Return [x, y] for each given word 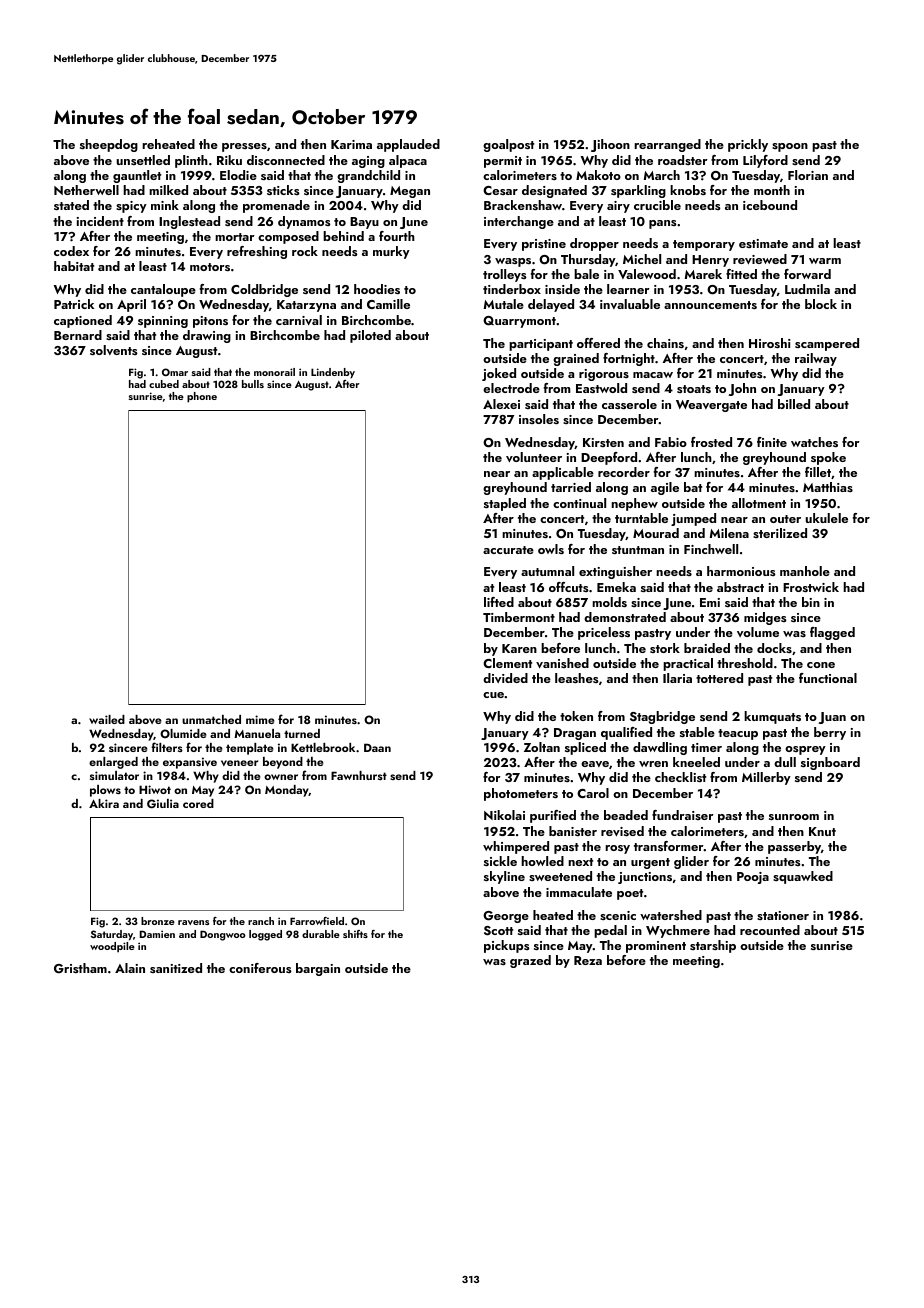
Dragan [575, 734]
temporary [704, 245]
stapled [505, 504]
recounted [770, 930]
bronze [158, 921]
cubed [164, 384]
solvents [114, 350]
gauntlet [137, 176]
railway [816, 359]
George [506, 917]
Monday [287, 791]
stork [665, 648]
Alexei [501, 404]
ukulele [826, 518]
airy [618, 207]
